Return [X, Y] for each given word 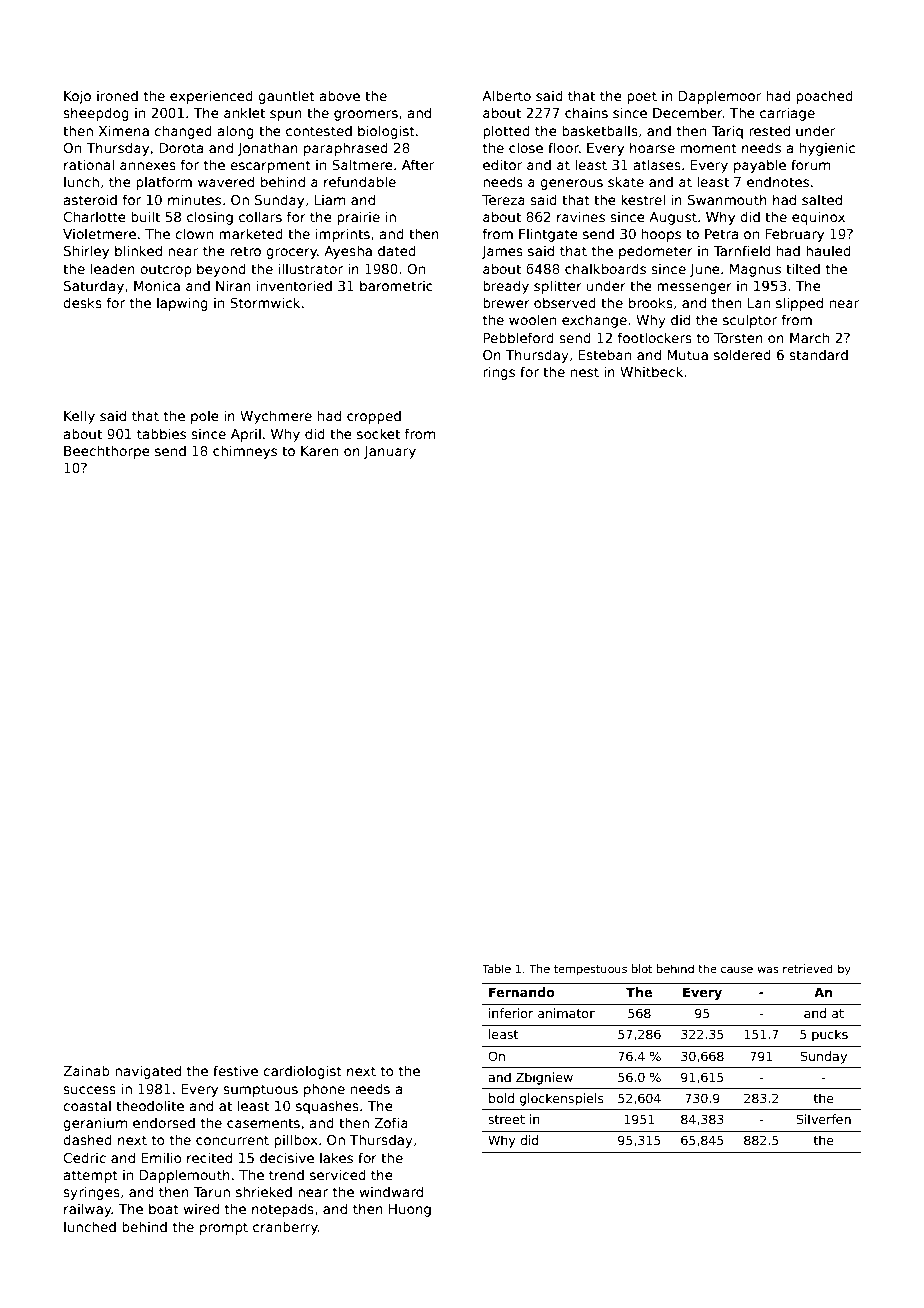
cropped [374, 417]
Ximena [124, 130]
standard [818, 354]
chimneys [245, 452]
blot [642, 968]
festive [235, 1070]
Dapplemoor [720, 97]
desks [82, 302]
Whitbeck [651, 371]
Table [496, 968]
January [390, 452]
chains [586, 112]
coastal [87, 1105]
